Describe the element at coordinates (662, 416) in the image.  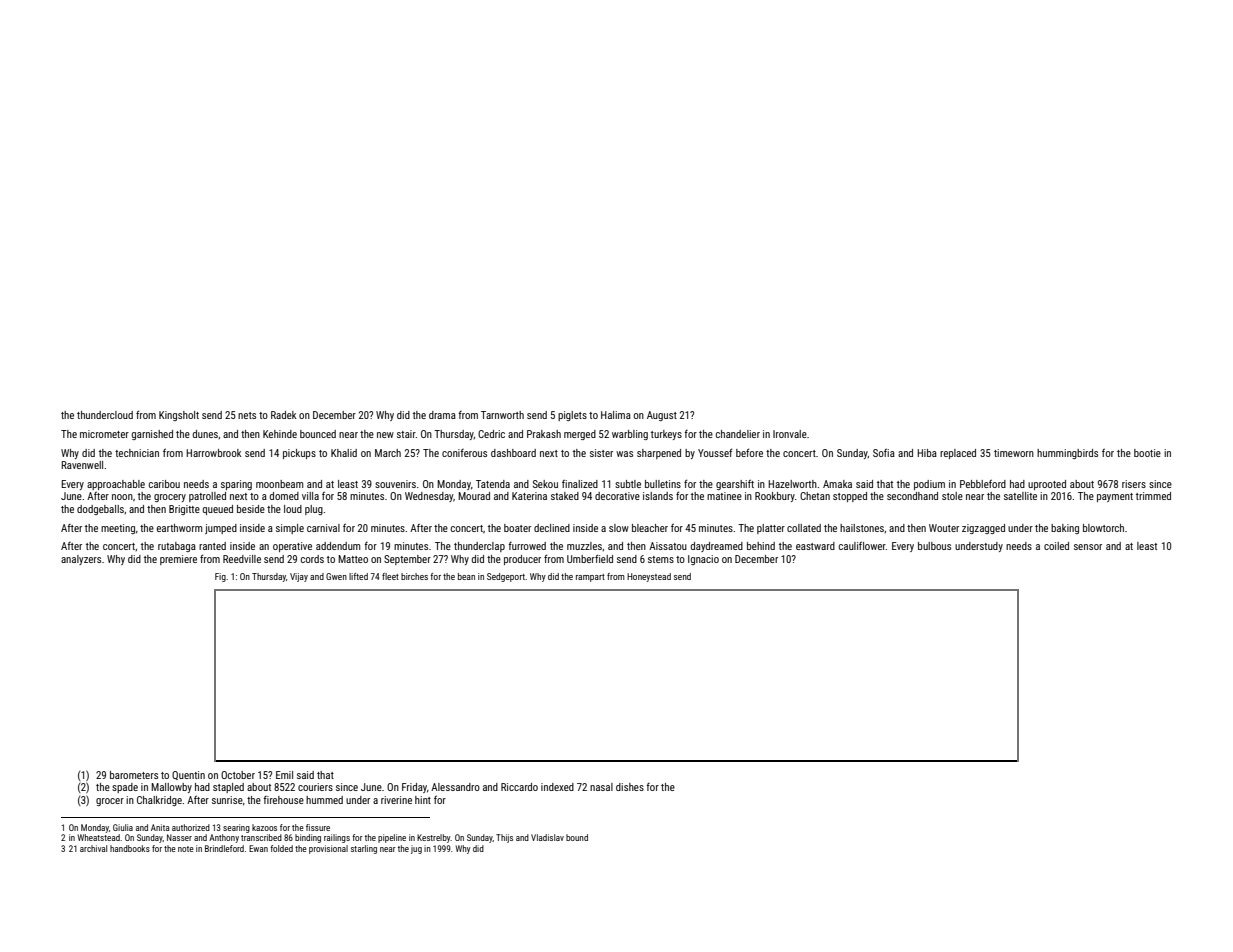
I see `August` at that location.
